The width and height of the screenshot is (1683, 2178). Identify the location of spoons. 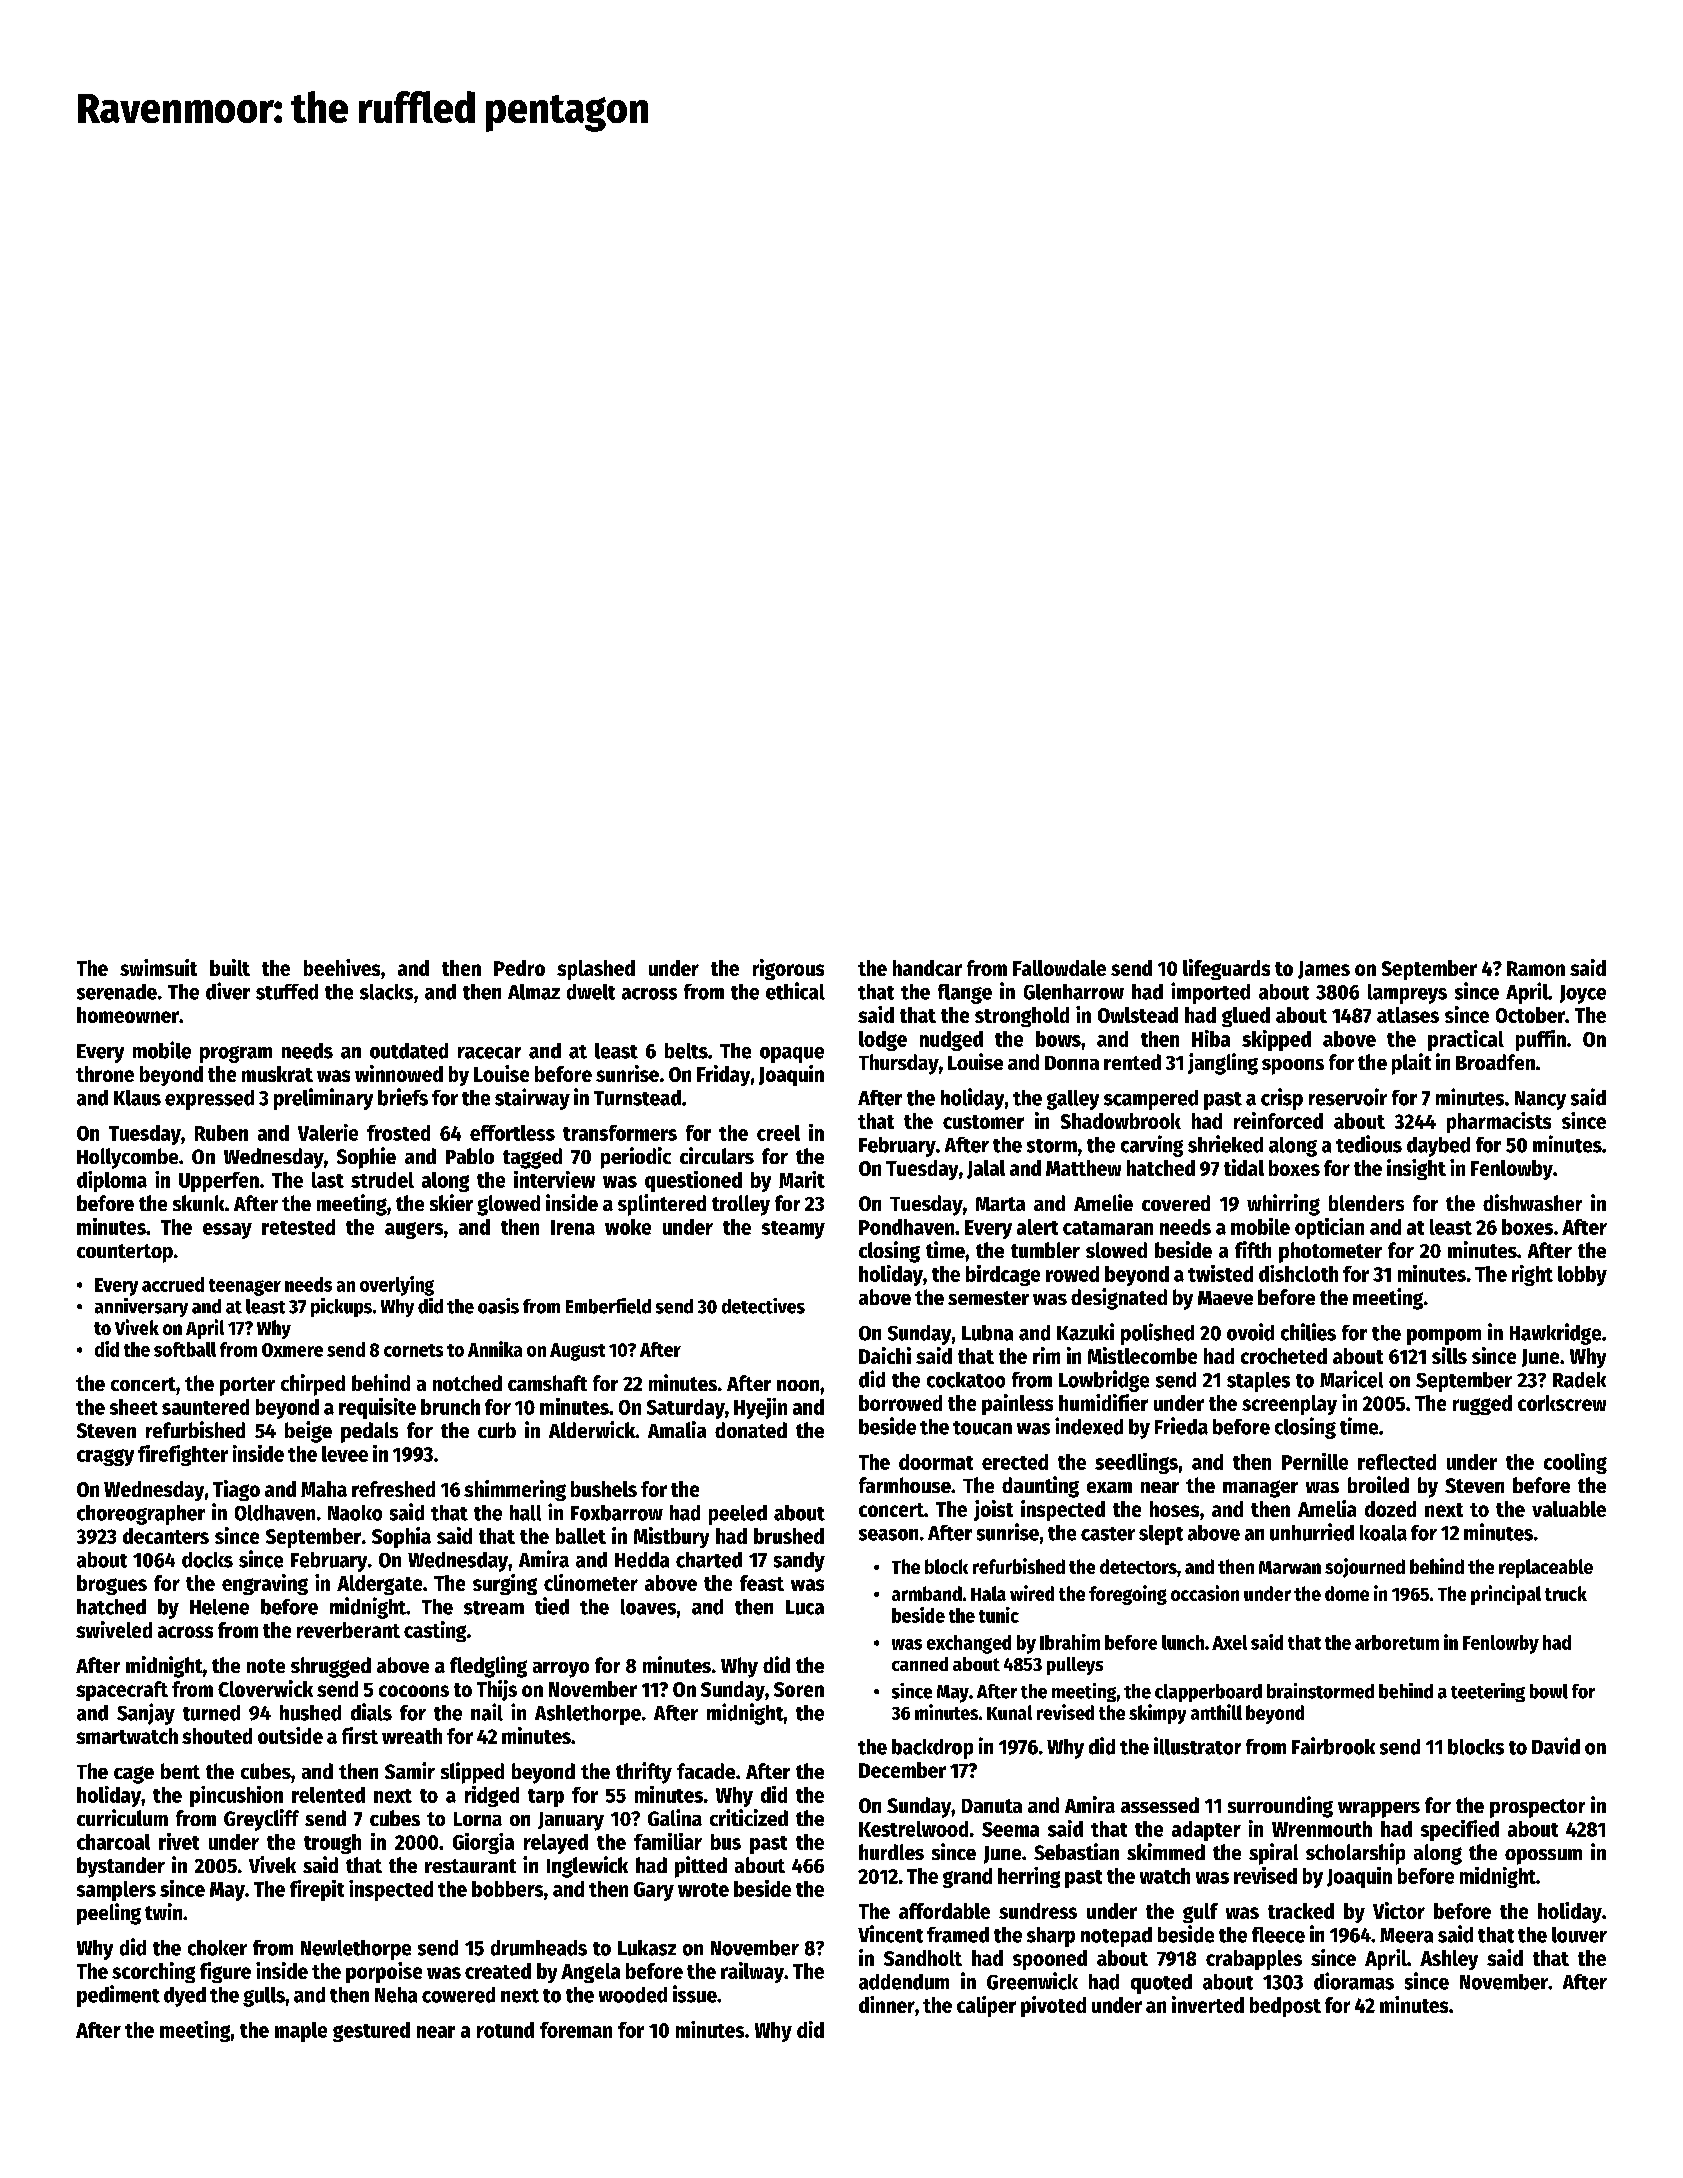
(1293, 1067).
